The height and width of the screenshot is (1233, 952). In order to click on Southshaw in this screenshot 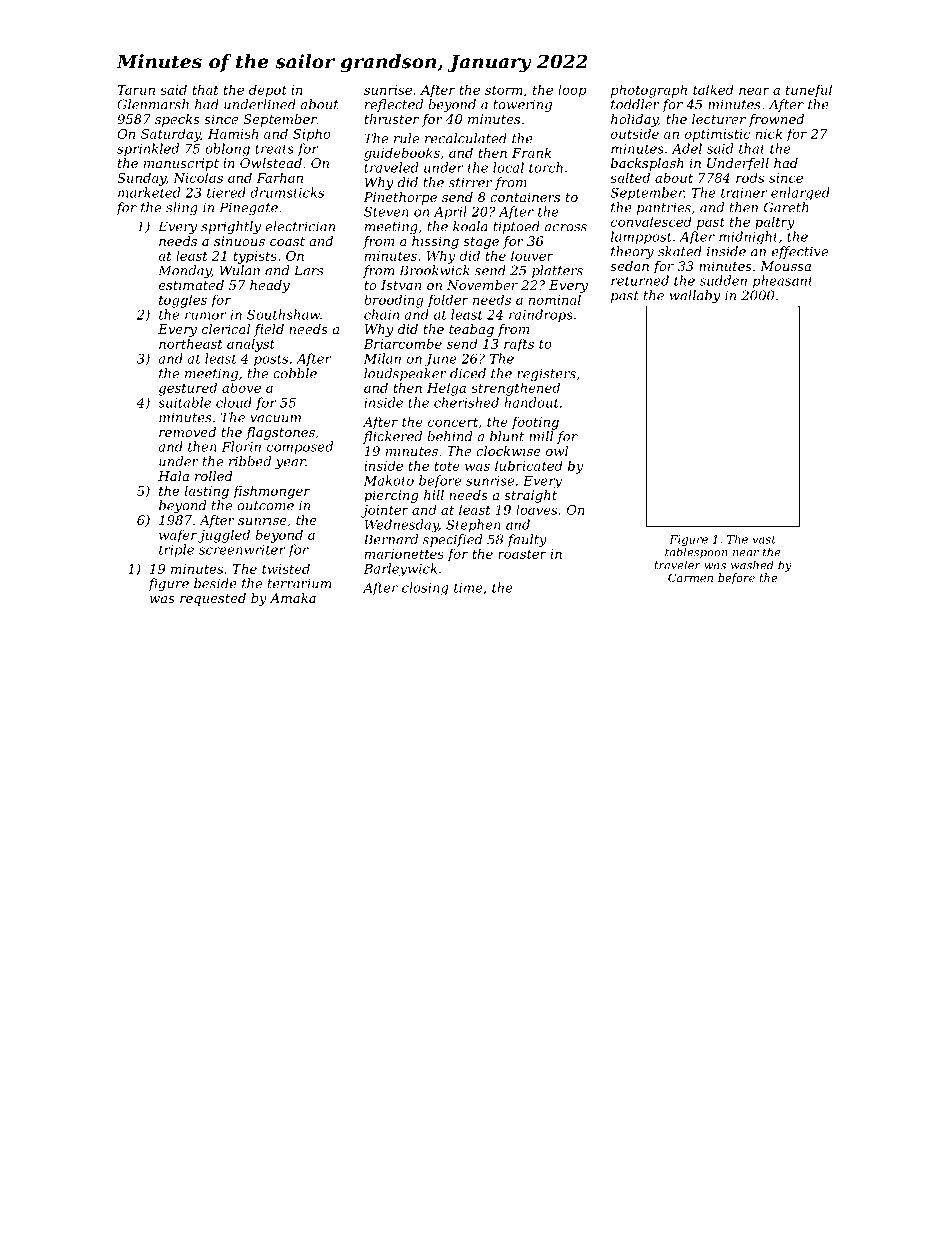, I will do `click(283, 314)`.
